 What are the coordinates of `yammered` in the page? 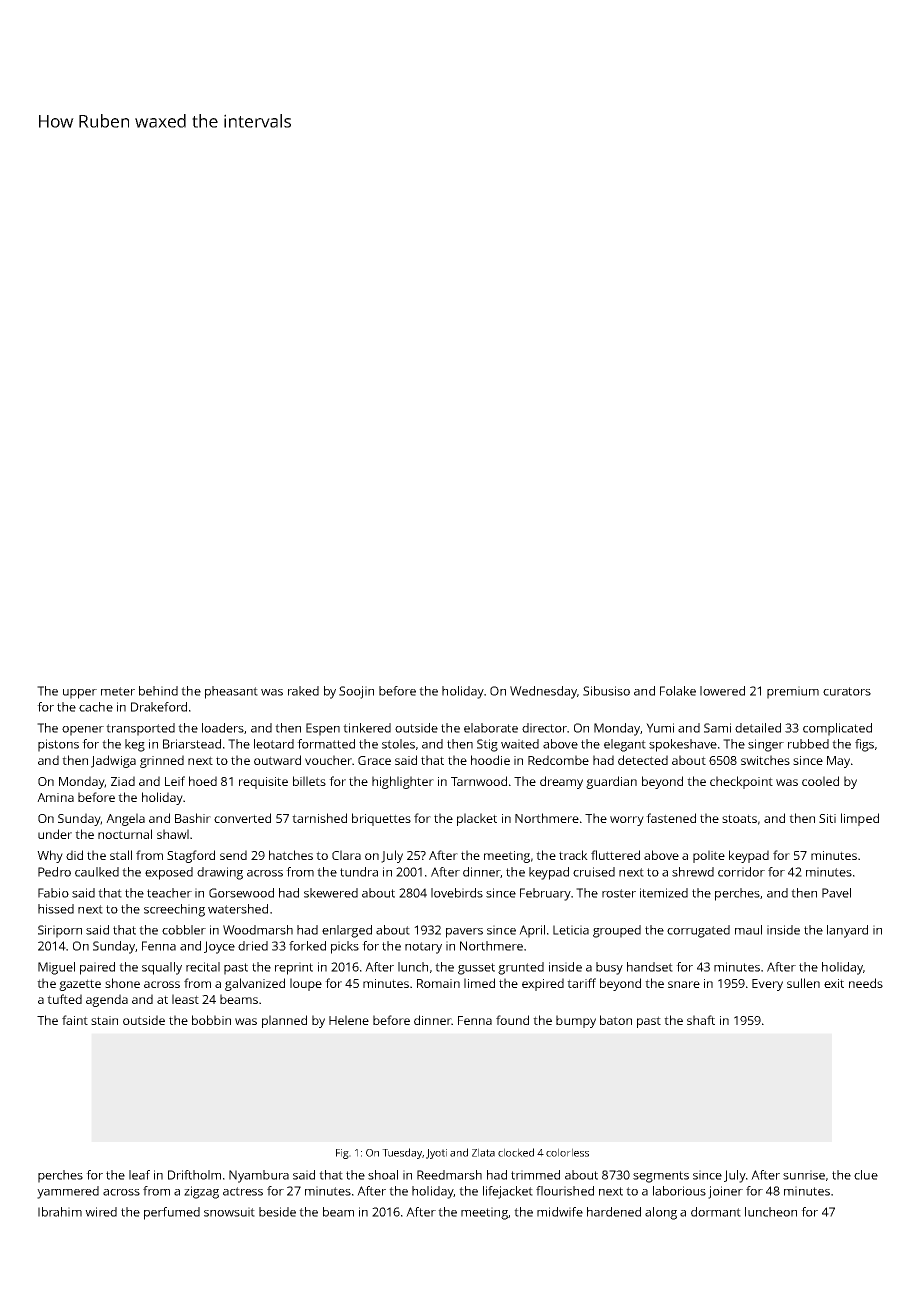 It's located at (68, 1192).
